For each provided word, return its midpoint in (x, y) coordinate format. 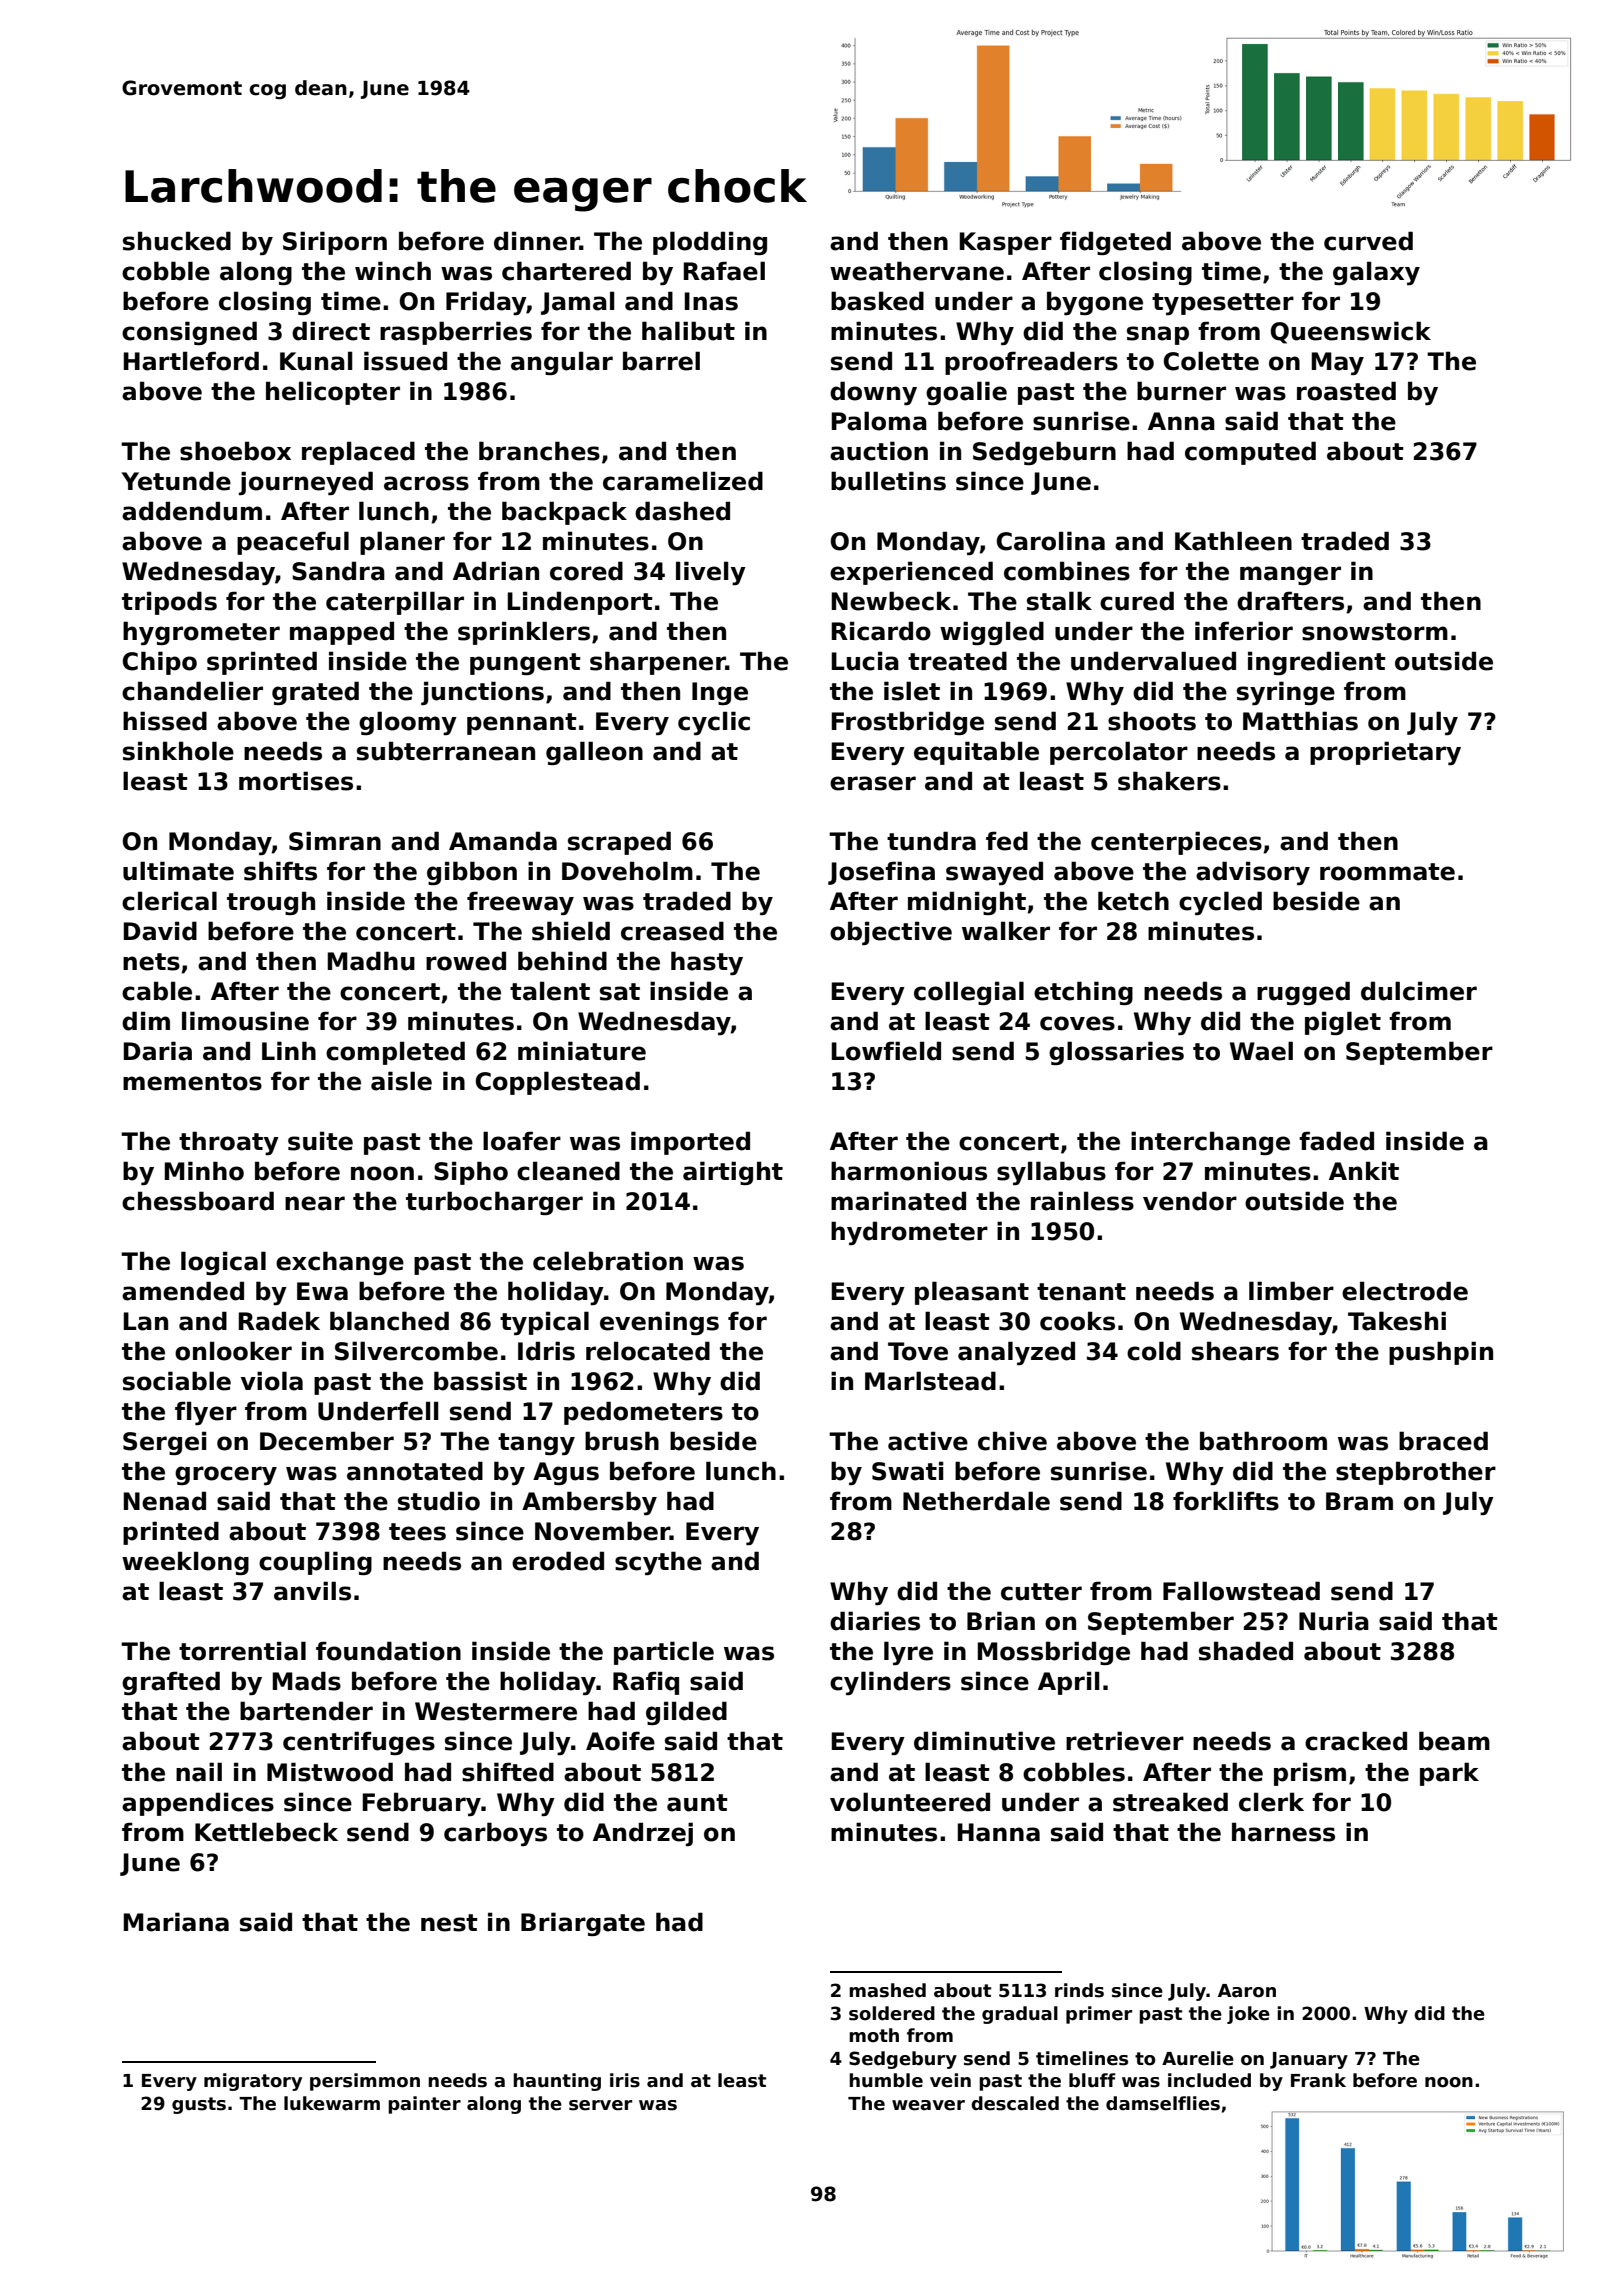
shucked (177, 241)
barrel (661, 361)
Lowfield (886, 1051)
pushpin (1441, 1353)
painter (424, 2105)
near (315, 1203)
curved (1368, 241)
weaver (928, 2105)
